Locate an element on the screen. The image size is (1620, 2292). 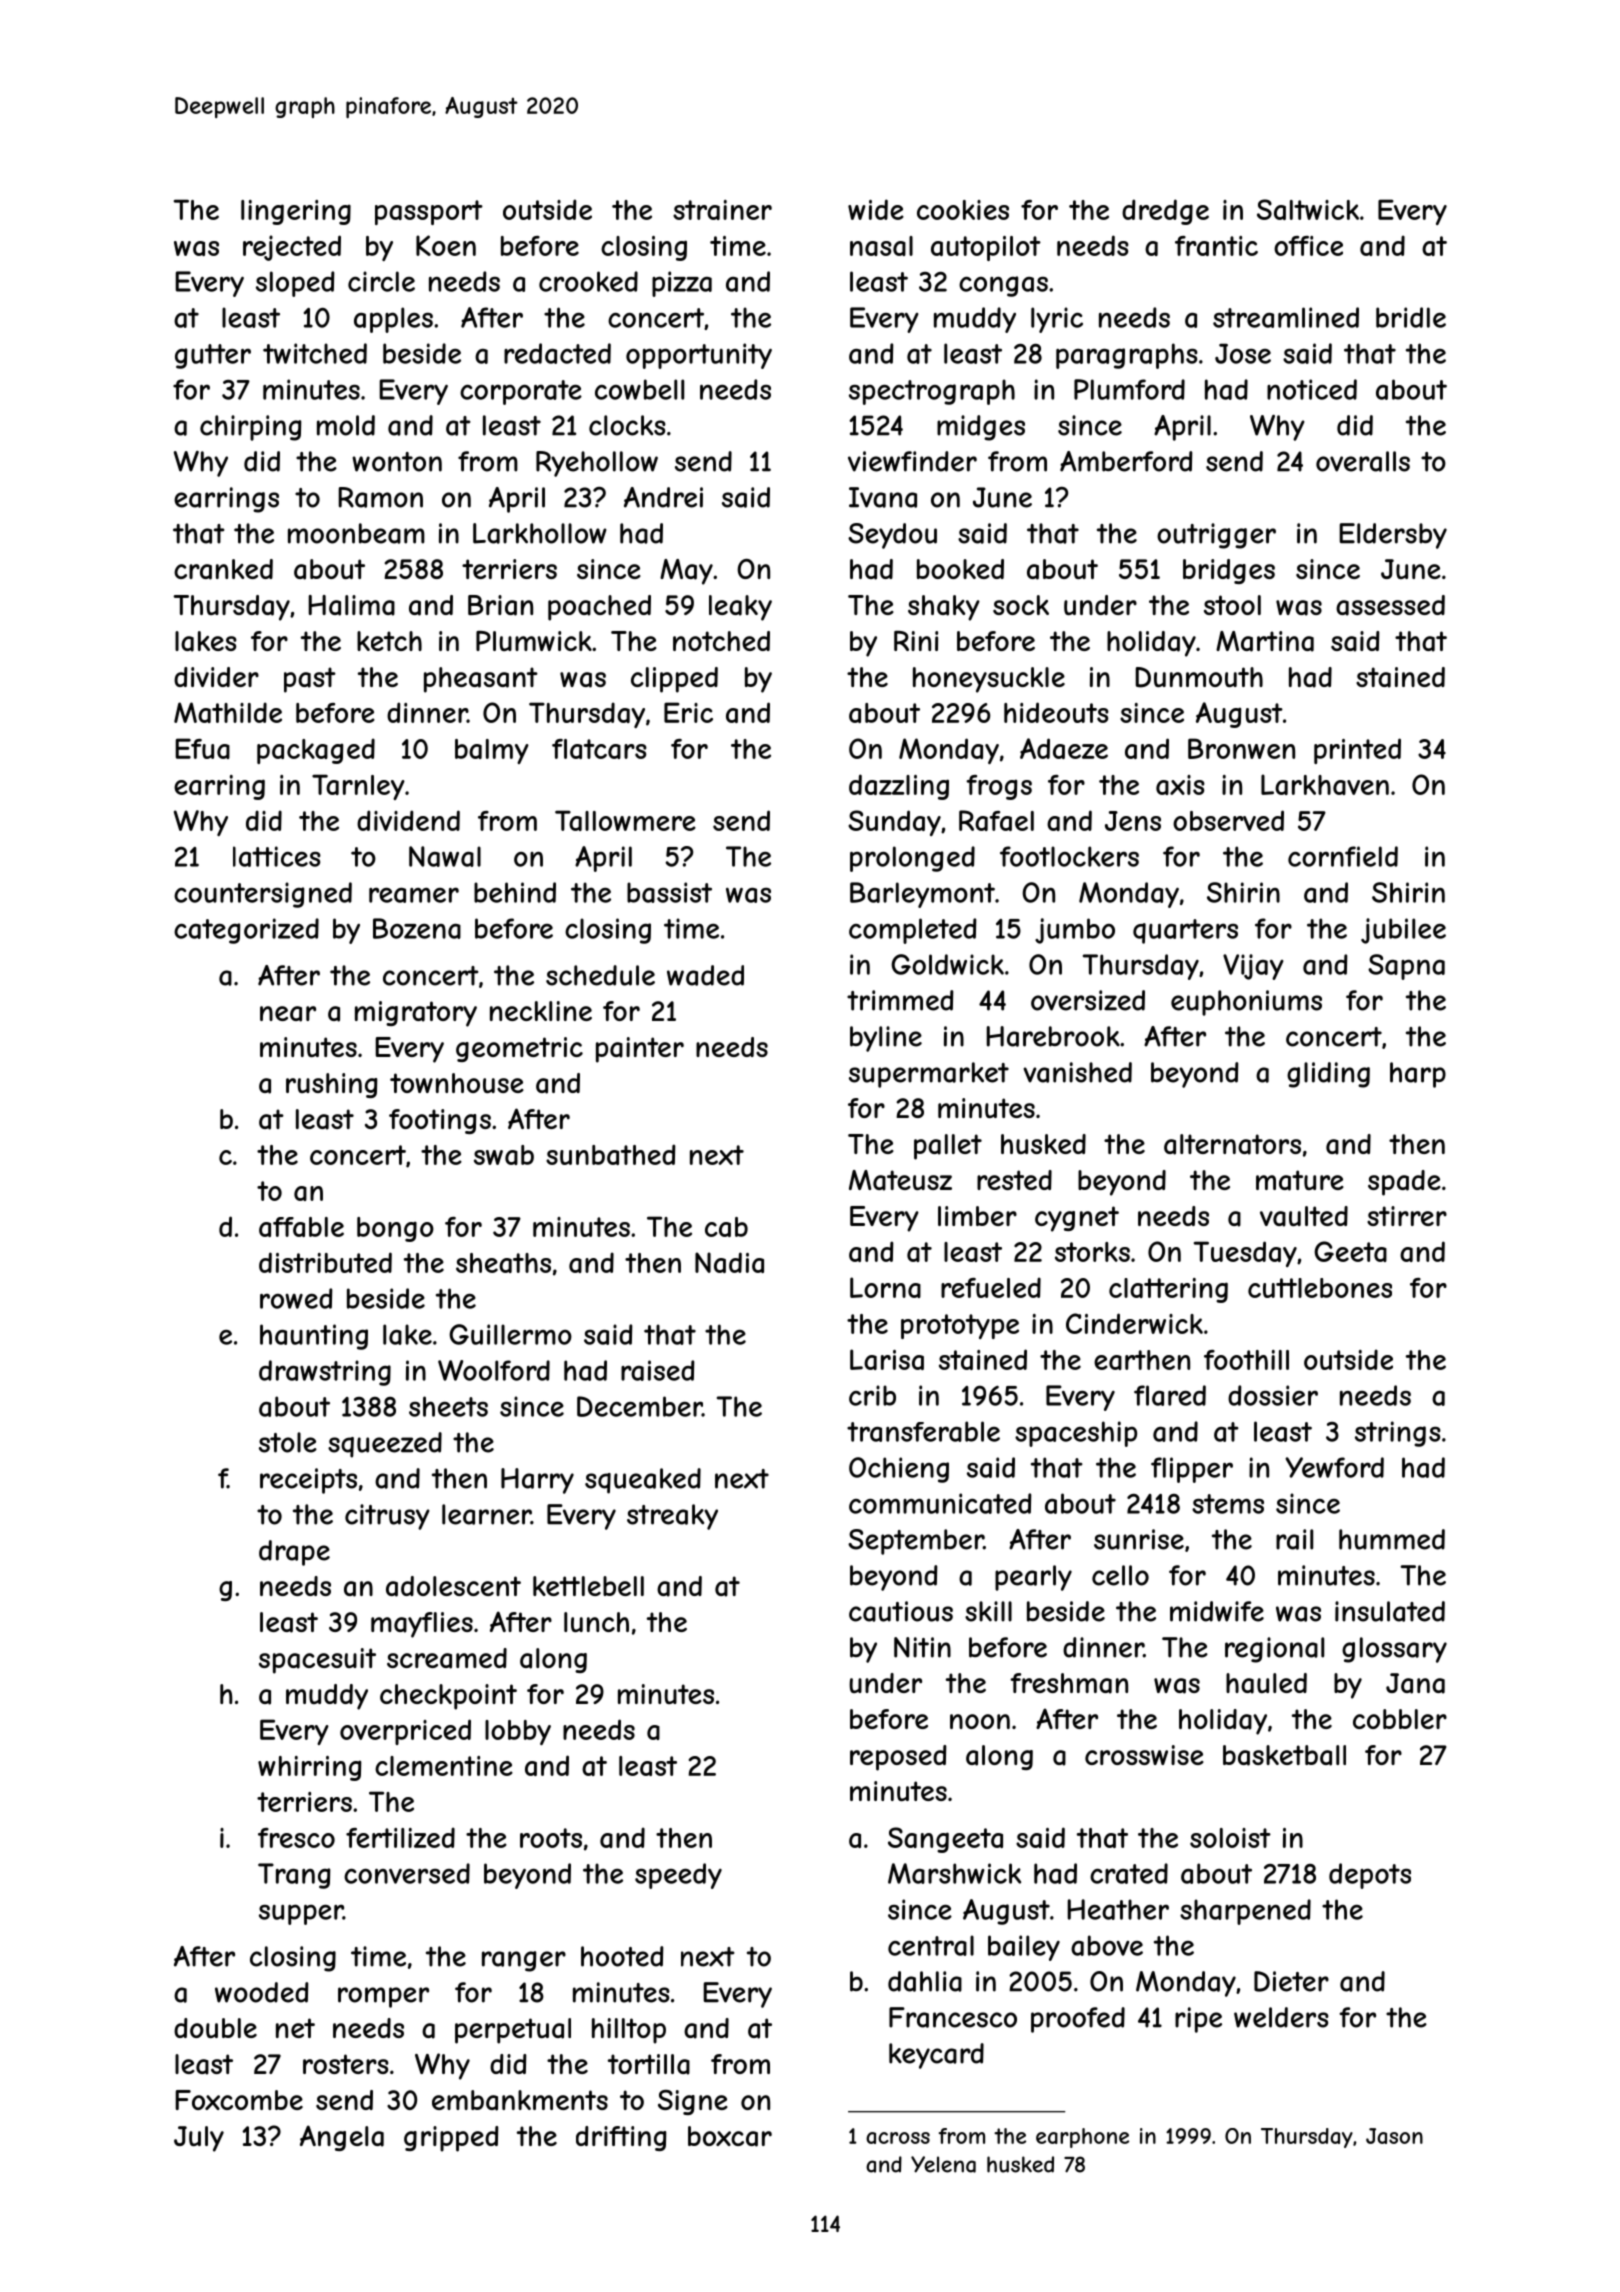
distributed is located at coordinates (325, 1262).
